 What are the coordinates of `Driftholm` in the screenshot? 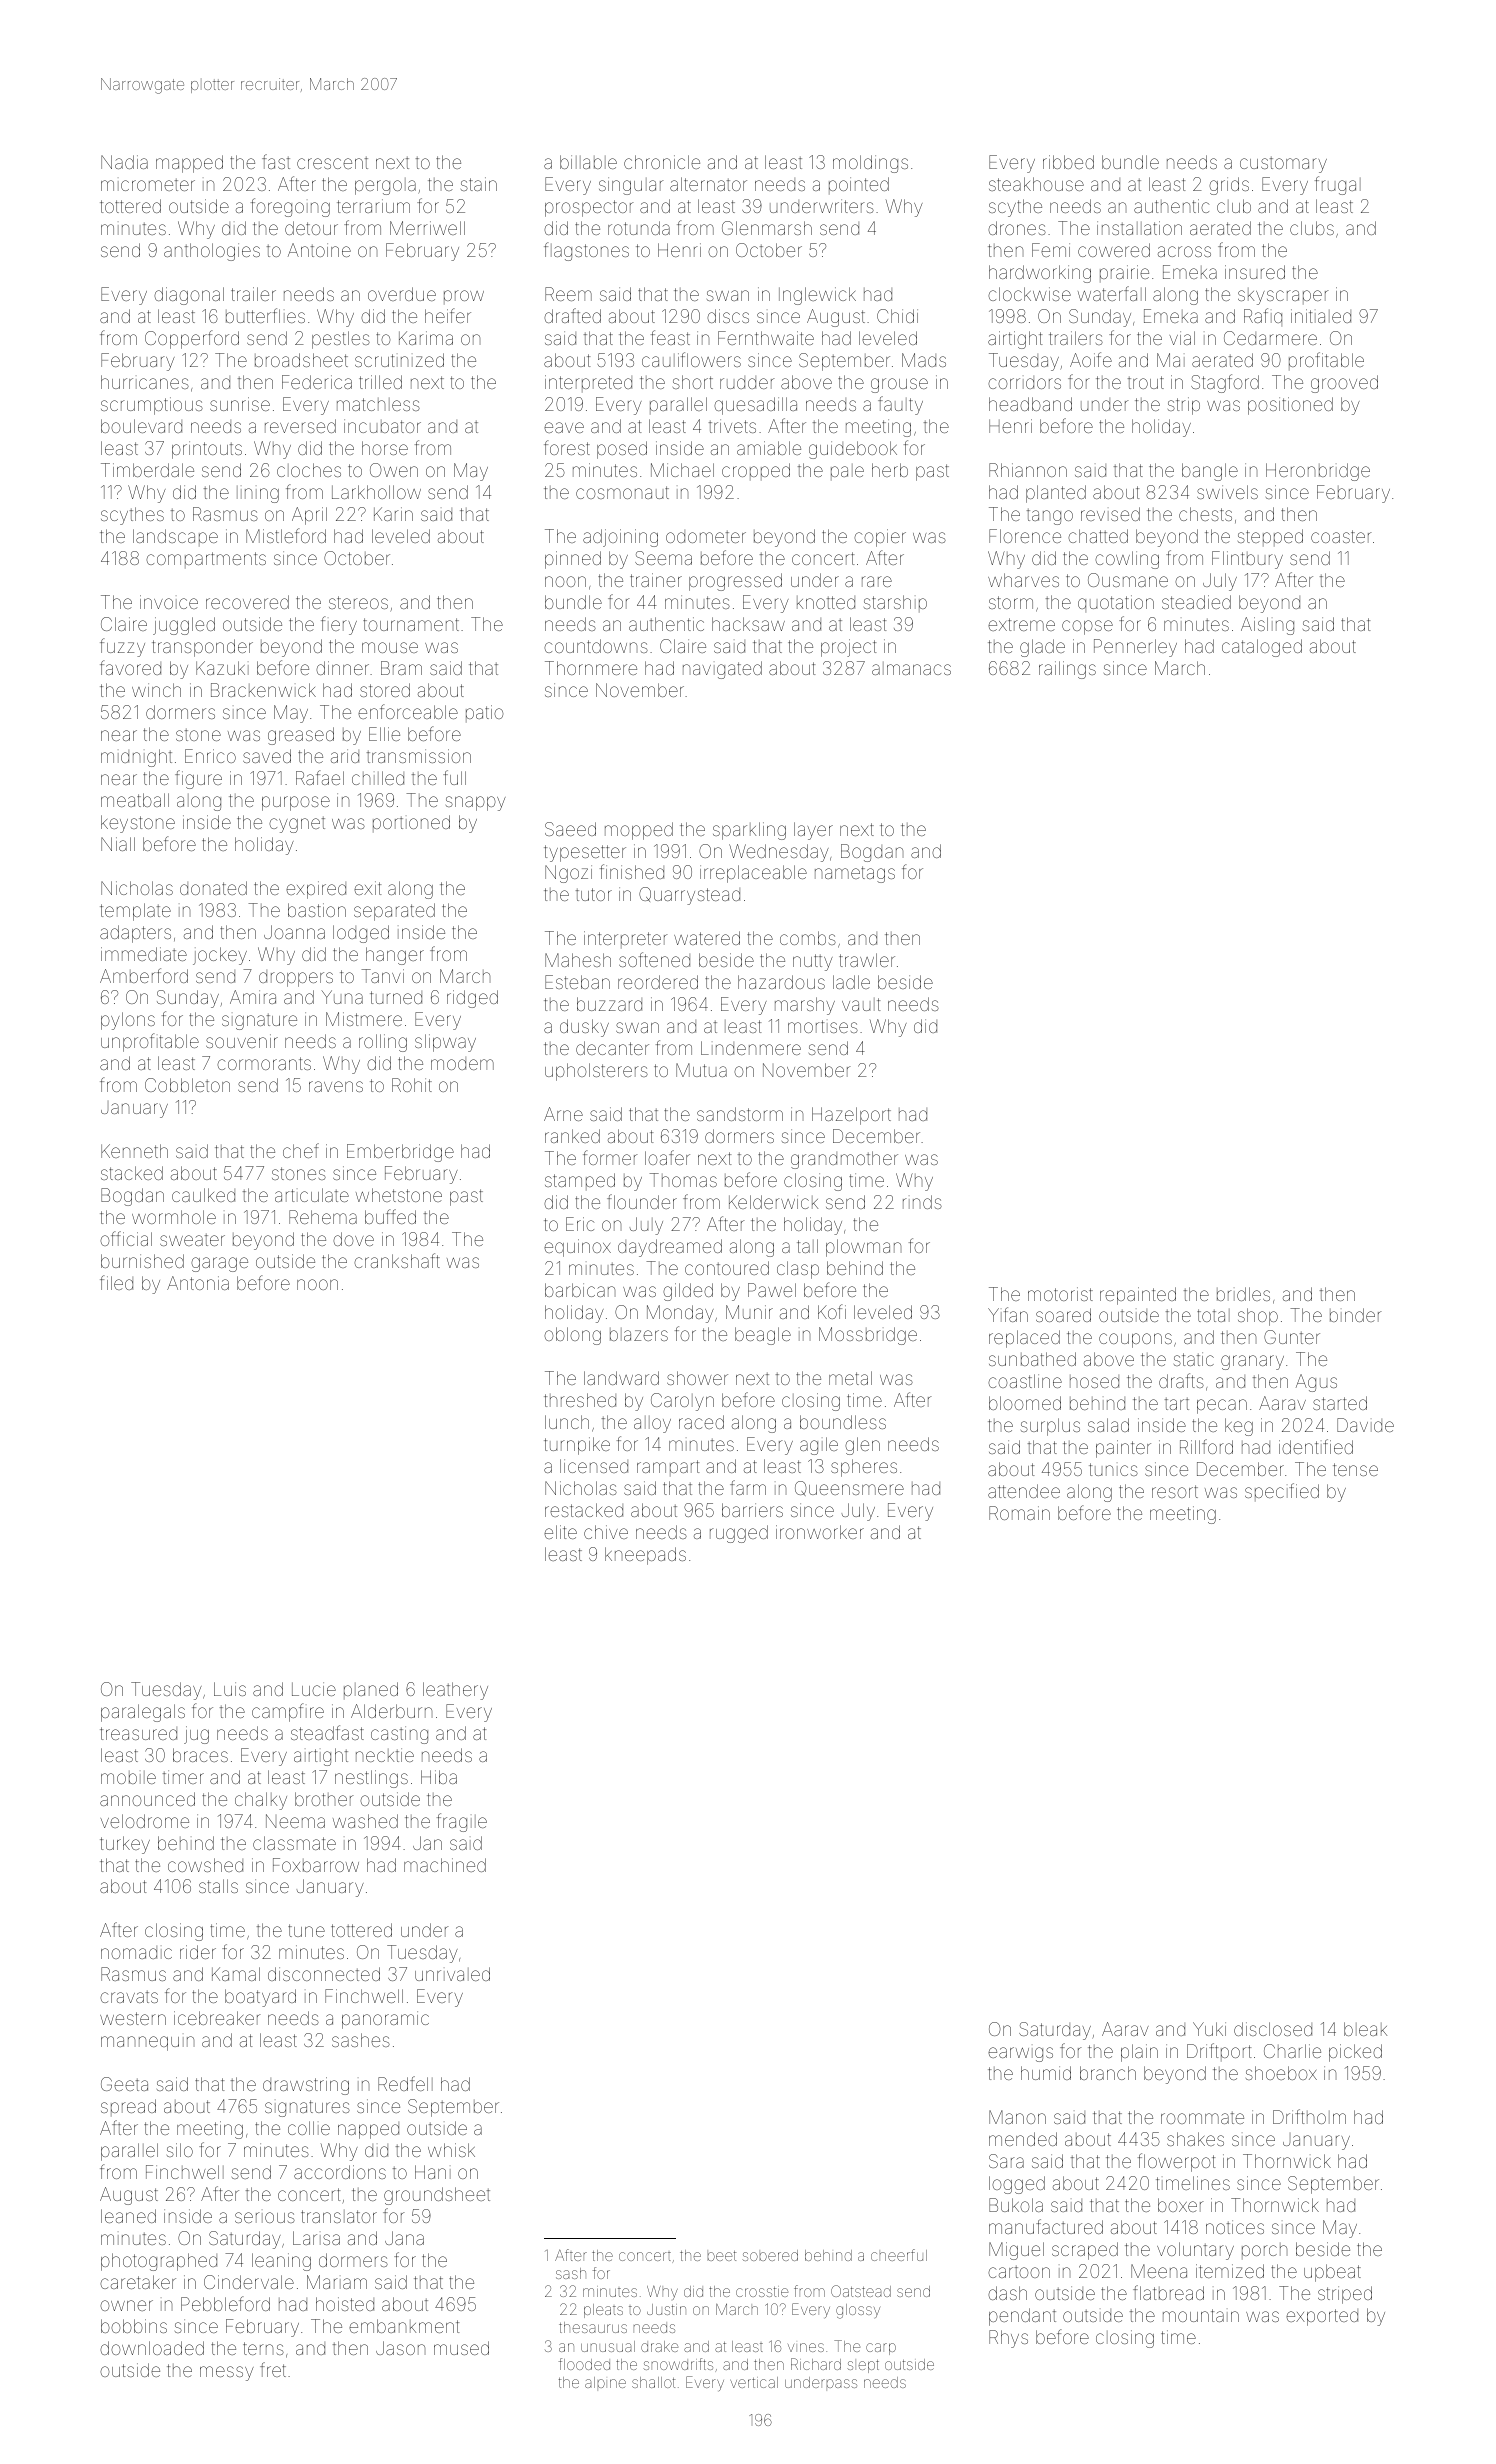 It's located at (1309, 2116).
